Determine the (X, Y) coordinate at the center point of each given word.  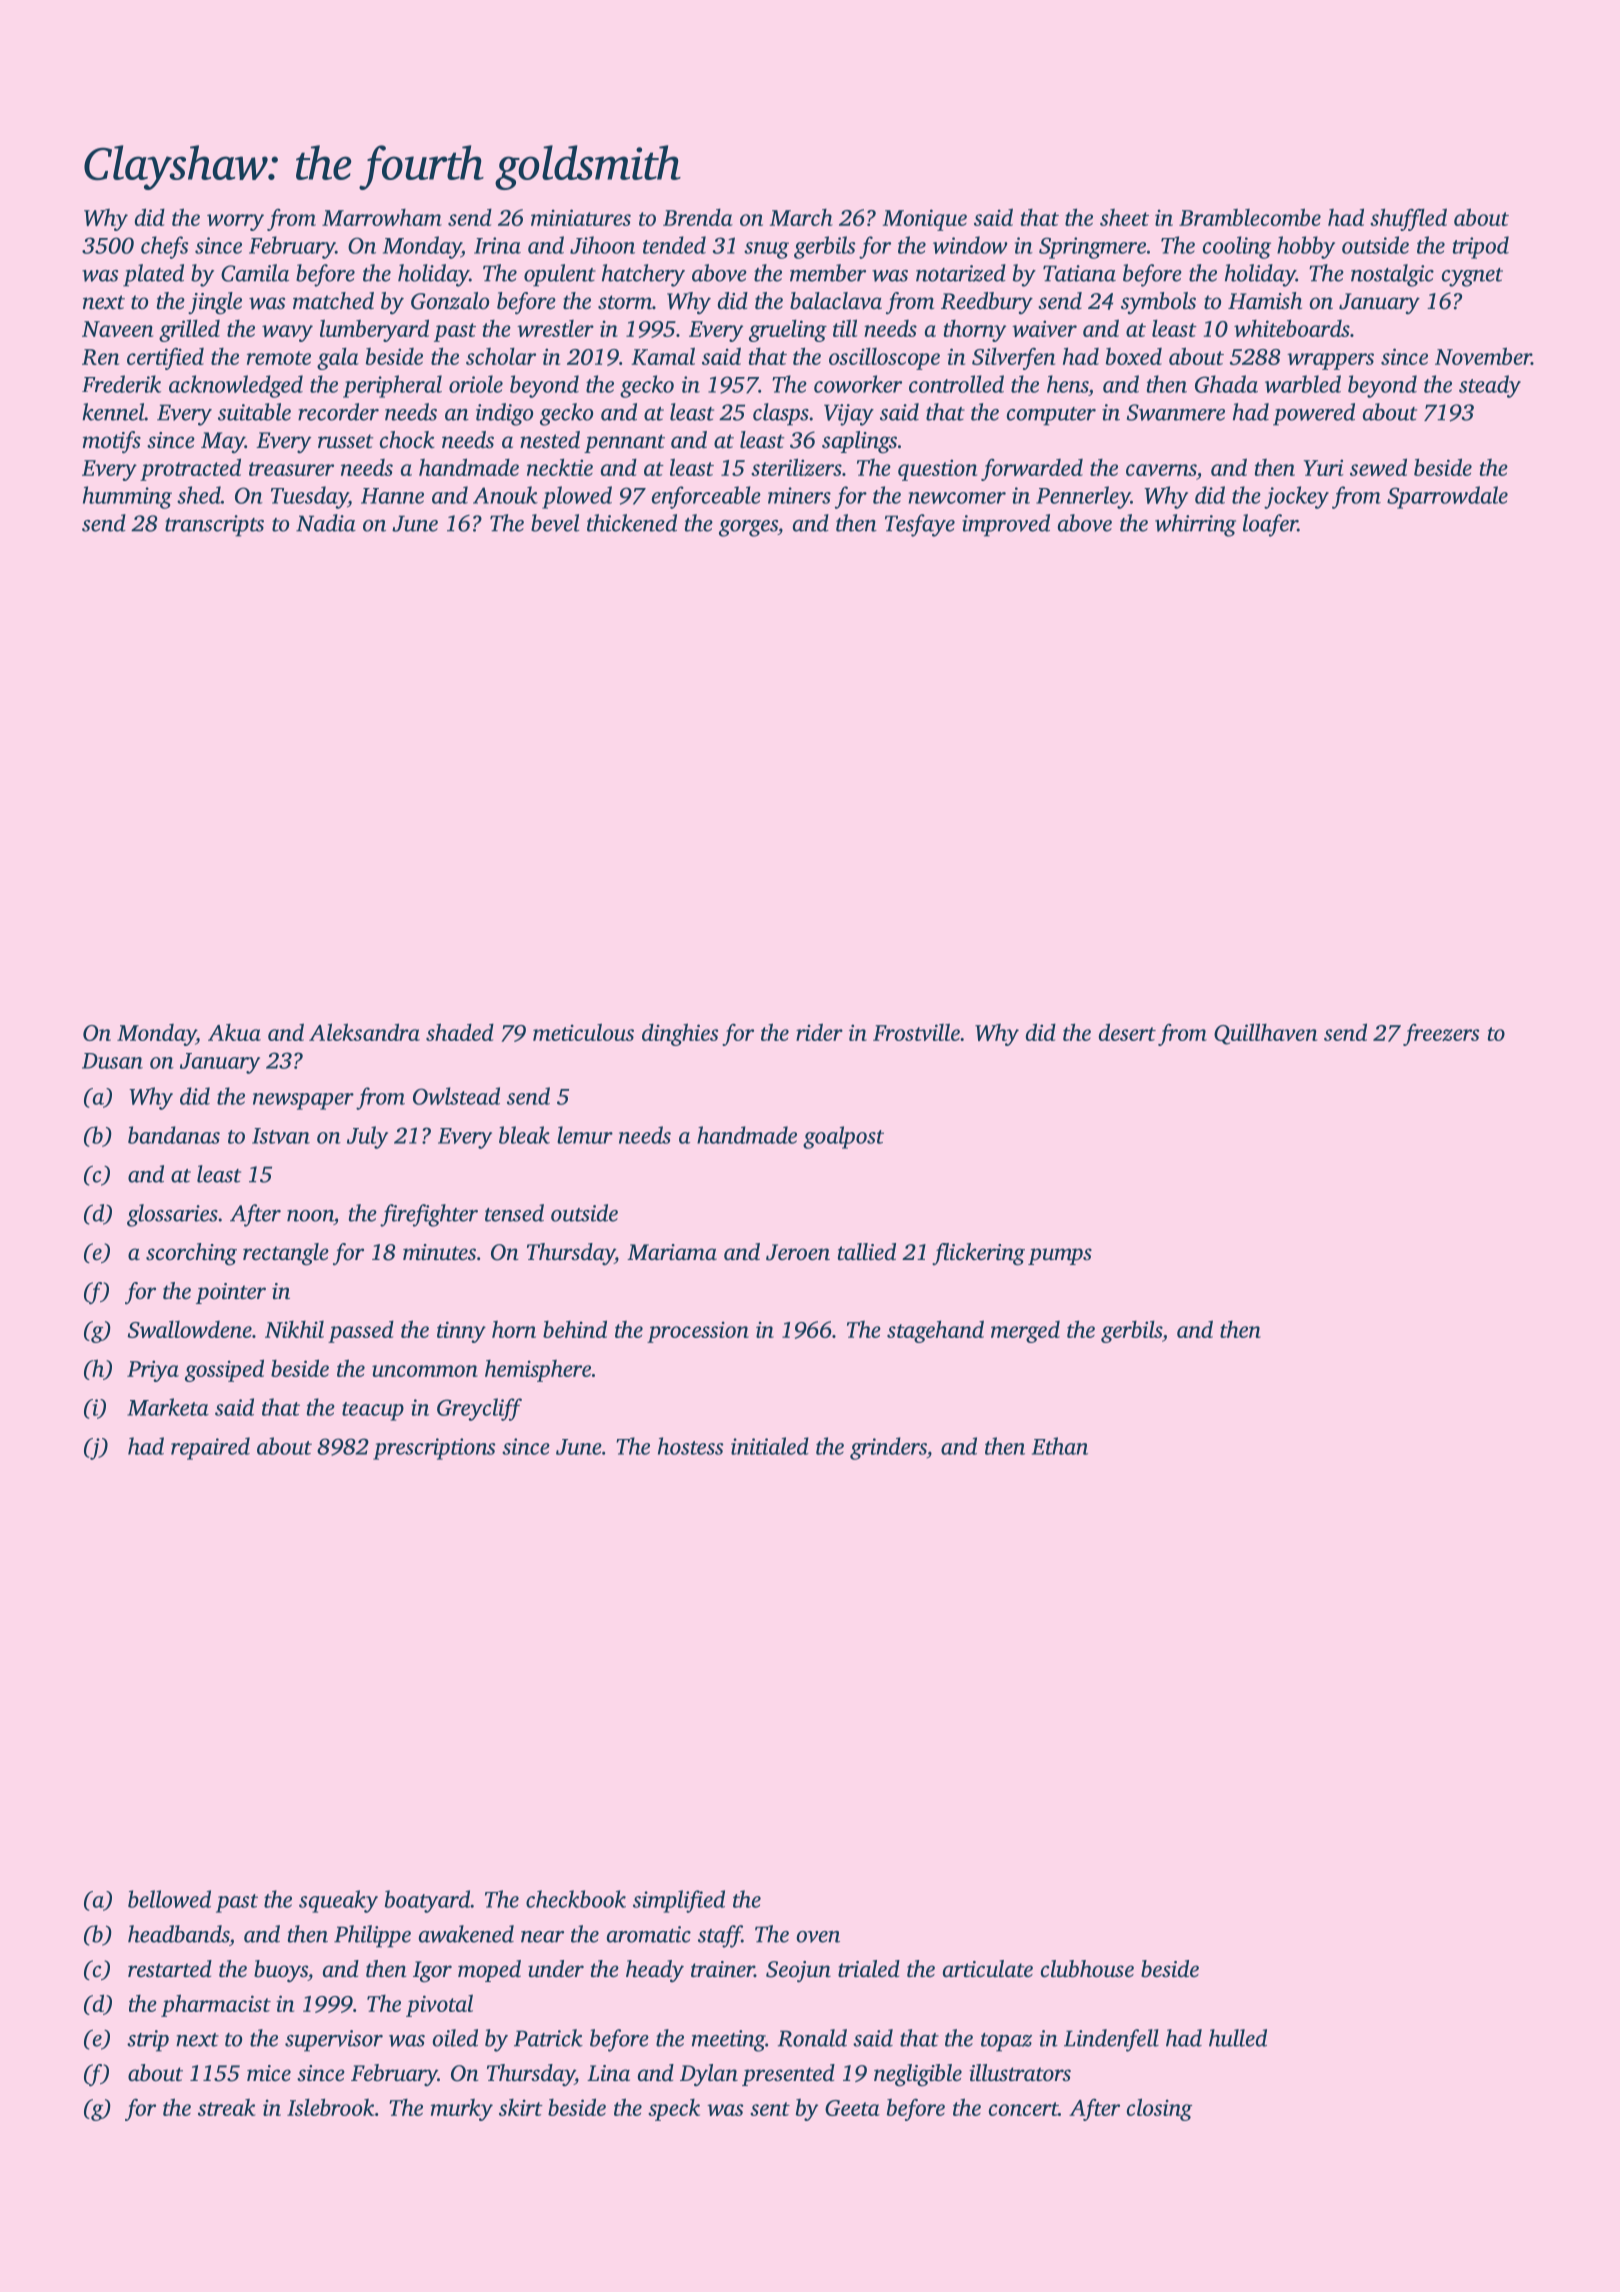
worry (235, 222)
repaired (210, 1448)
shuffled (1408, 219)
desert (1127, 1032)
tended (674, 245)
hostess (691, 1446)
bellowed (169, 1899)
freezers (1441, 1034)
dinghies (680, 1034)
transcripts (214, 526)
